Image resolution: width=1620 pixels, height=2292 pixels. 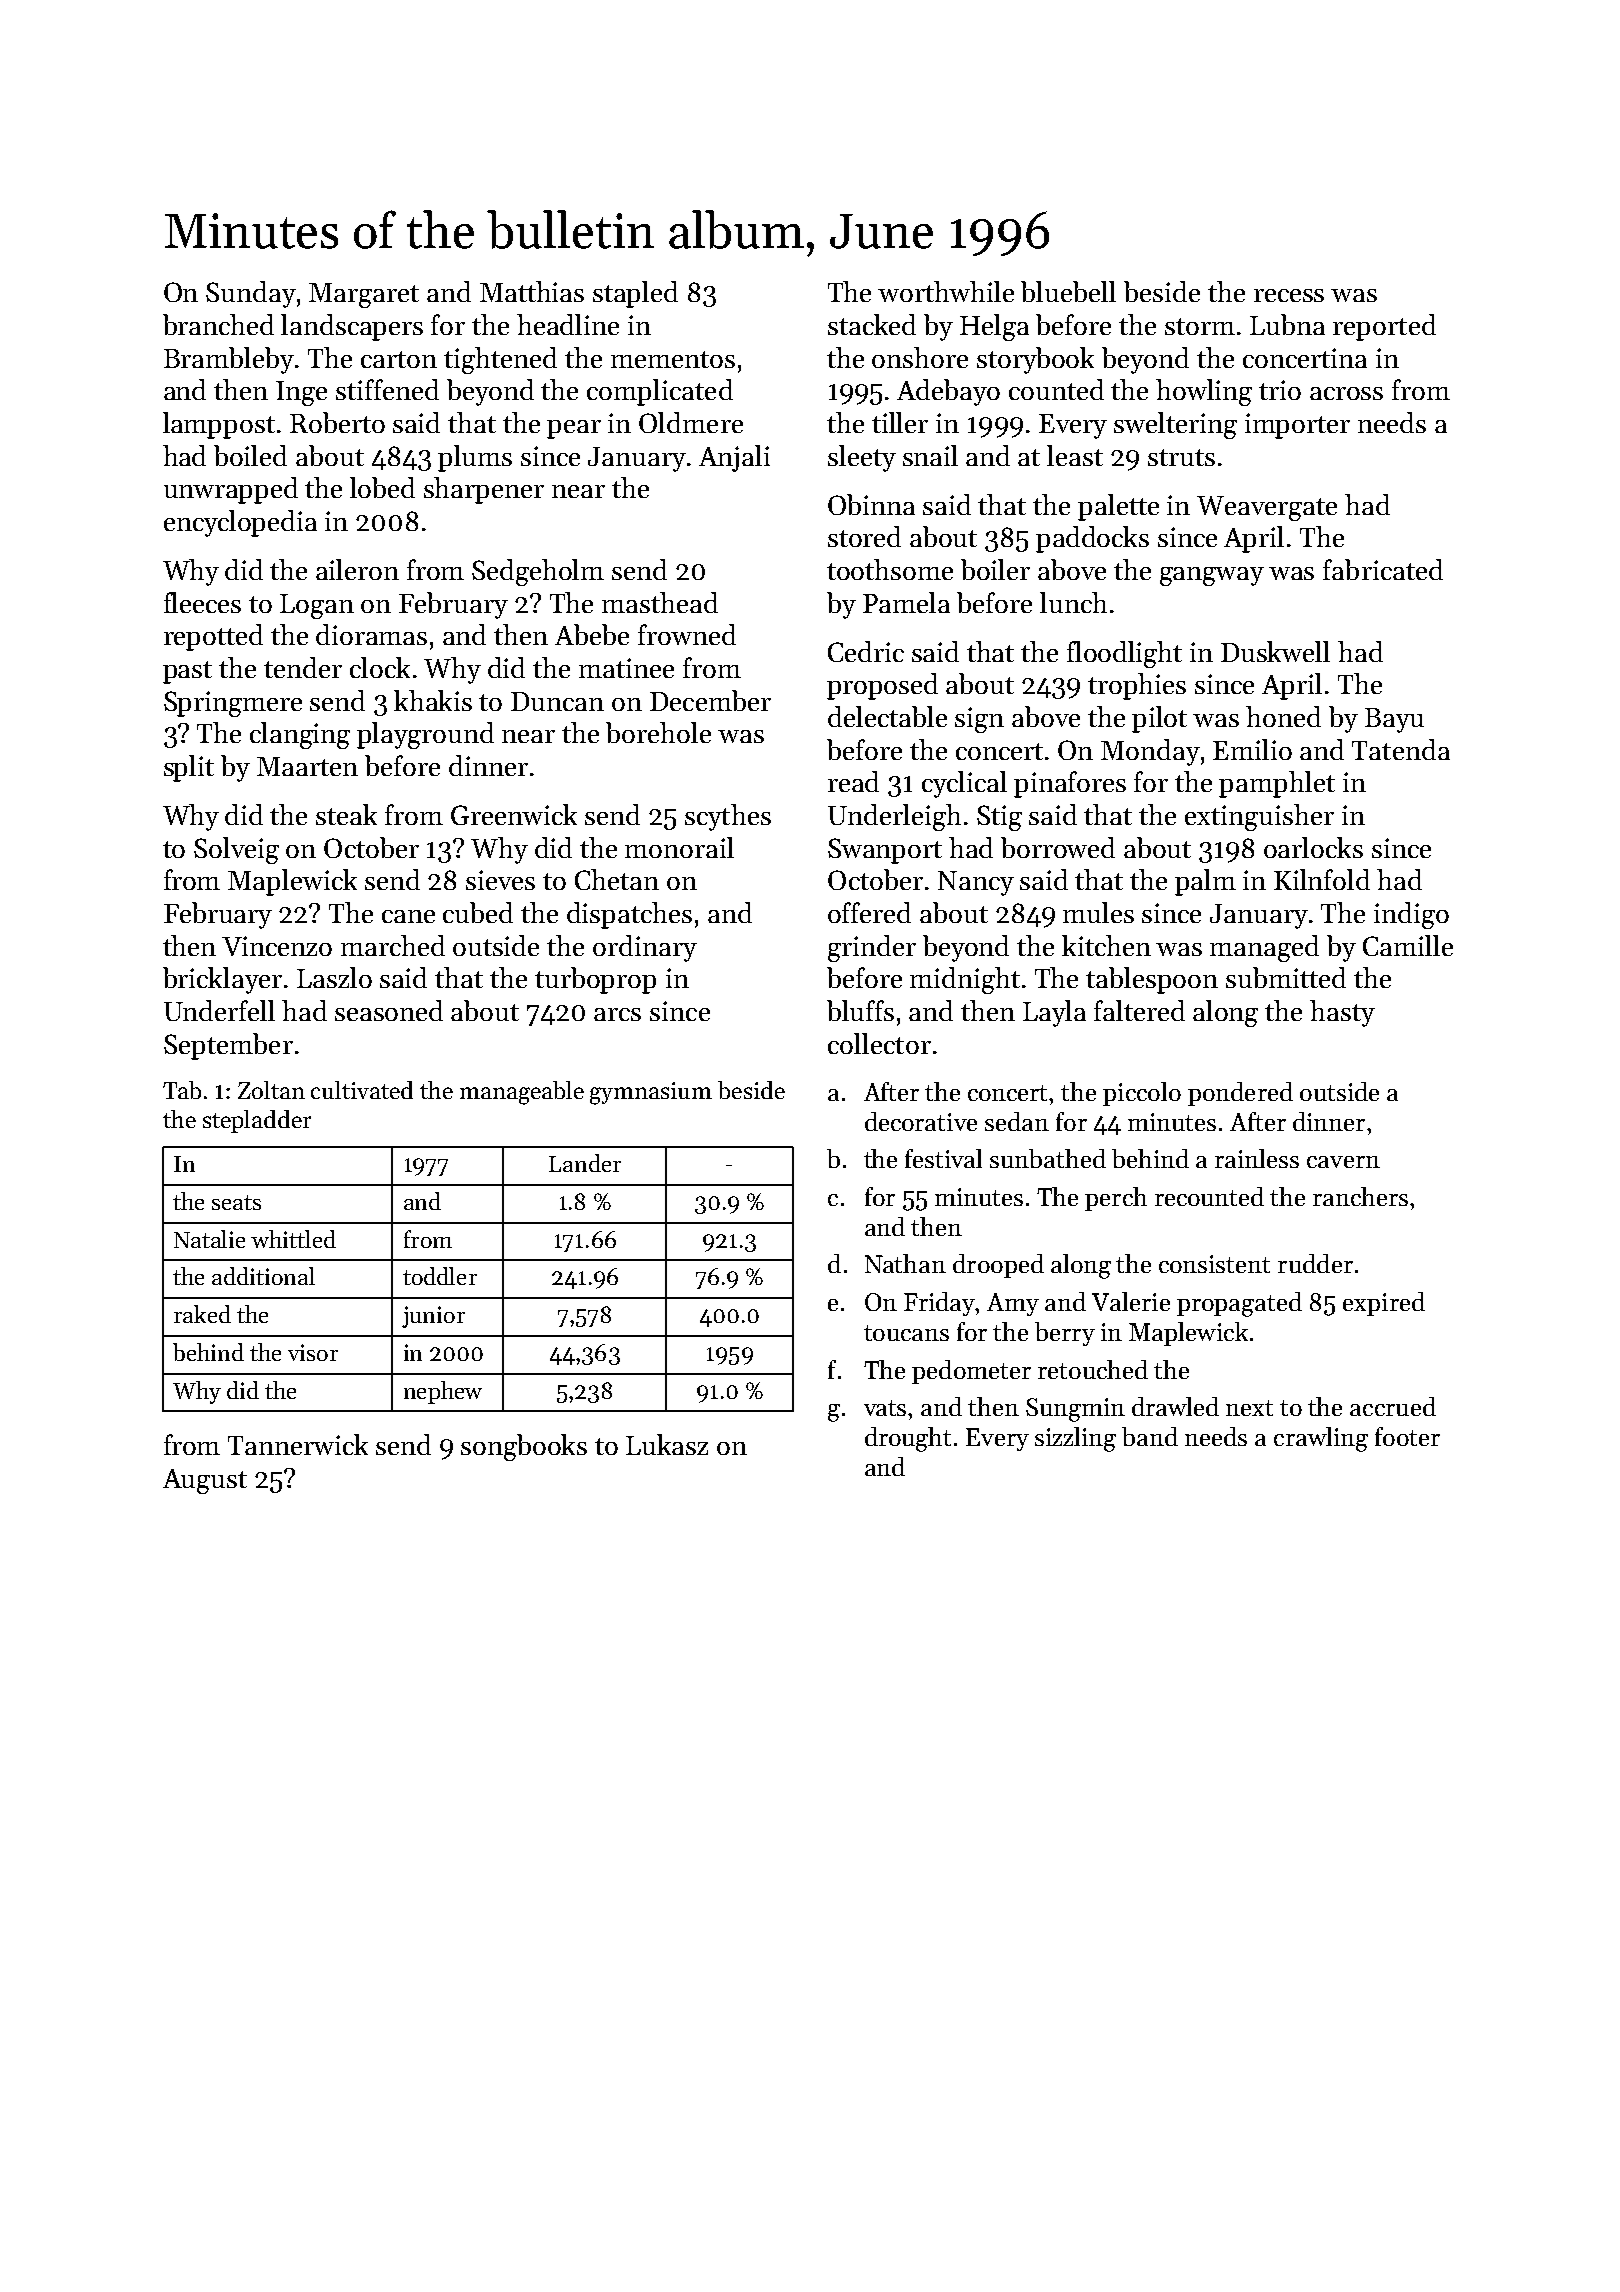 What do you see at coordinates (1277, 784) in the screenshot?
I see `pamphlet` at bounding box center [1277, 784].
